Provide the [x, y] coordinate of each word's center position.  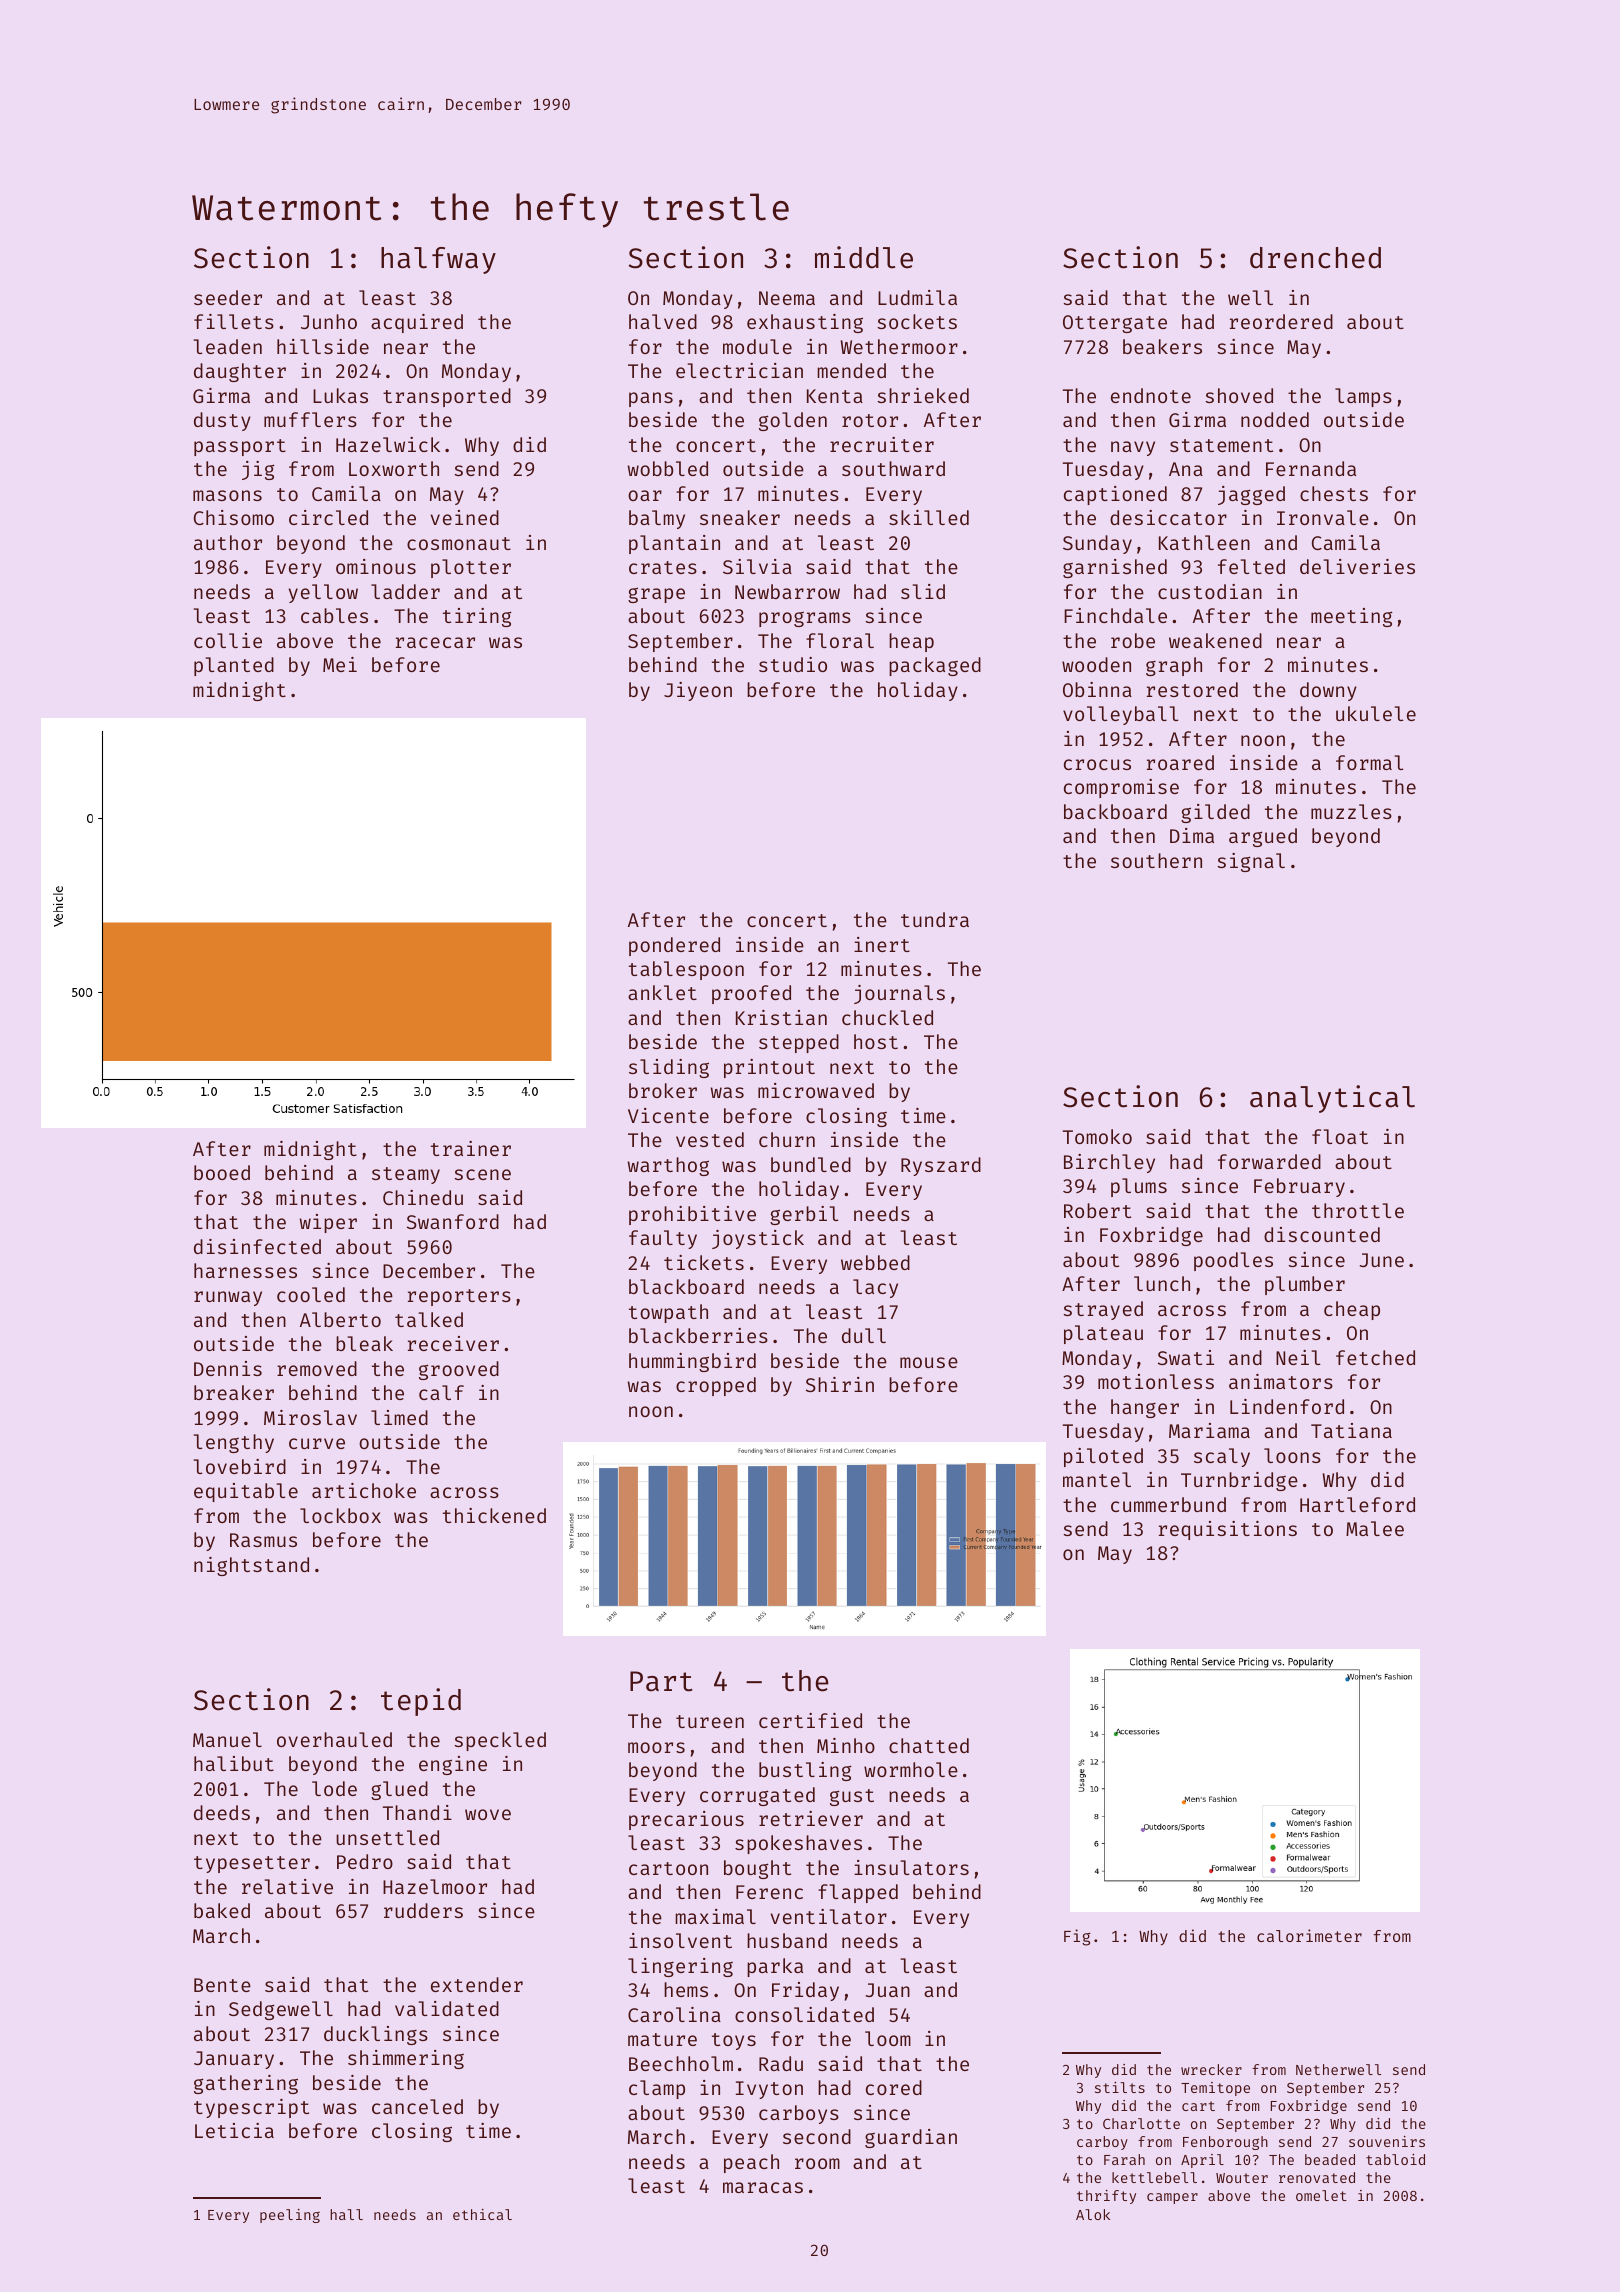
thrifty [1106, 2197]
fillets [234, 321]
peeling [290, 2216]
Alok [1093, 2214]
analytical [1332, 1099]
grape [656, 595]
